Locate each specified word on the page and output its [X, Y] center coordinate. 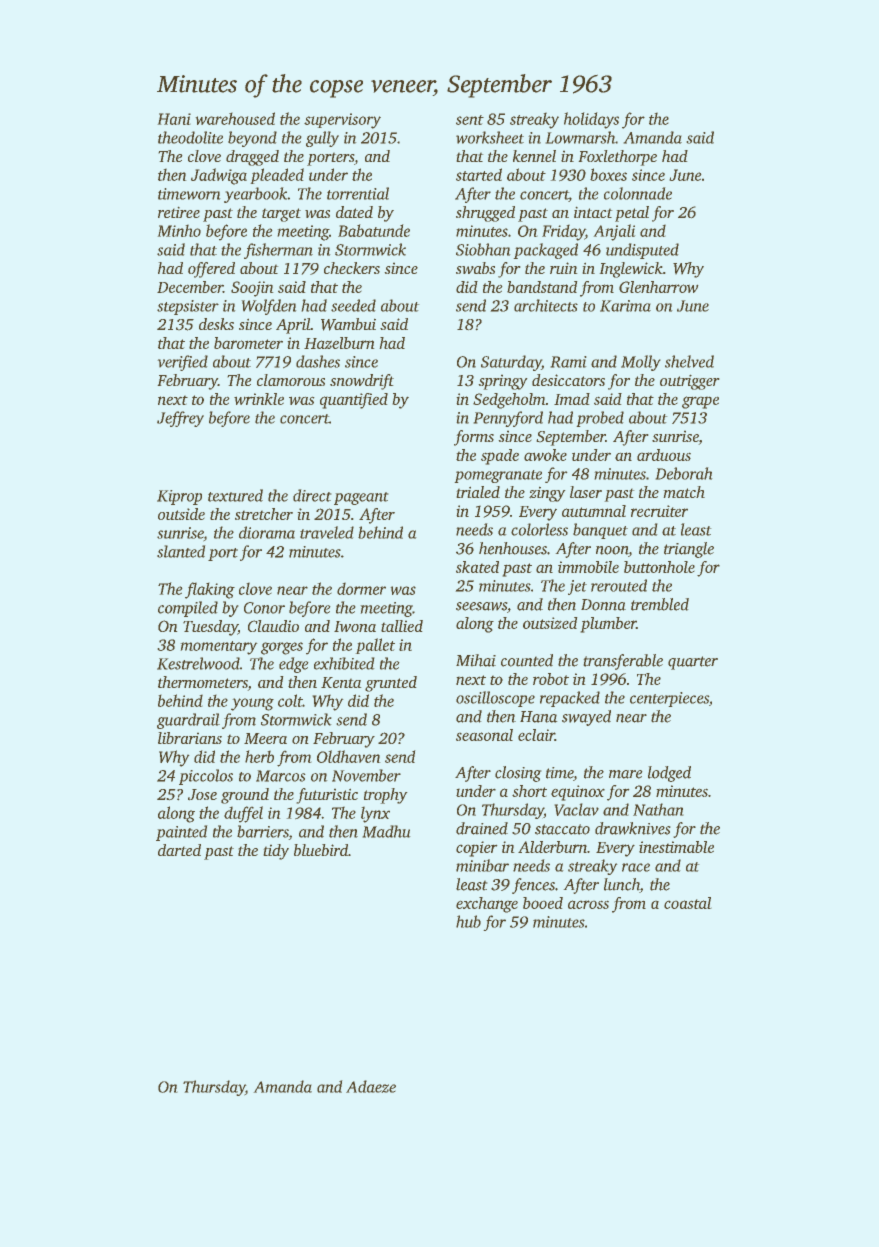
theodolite [190, 137]
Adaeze [371, 1086]
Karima [625, 306]
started [479, 174]
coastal [688, 903]
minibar [482, 865]
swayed [586, 718]
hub [468, 921]
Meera [265, 738]
